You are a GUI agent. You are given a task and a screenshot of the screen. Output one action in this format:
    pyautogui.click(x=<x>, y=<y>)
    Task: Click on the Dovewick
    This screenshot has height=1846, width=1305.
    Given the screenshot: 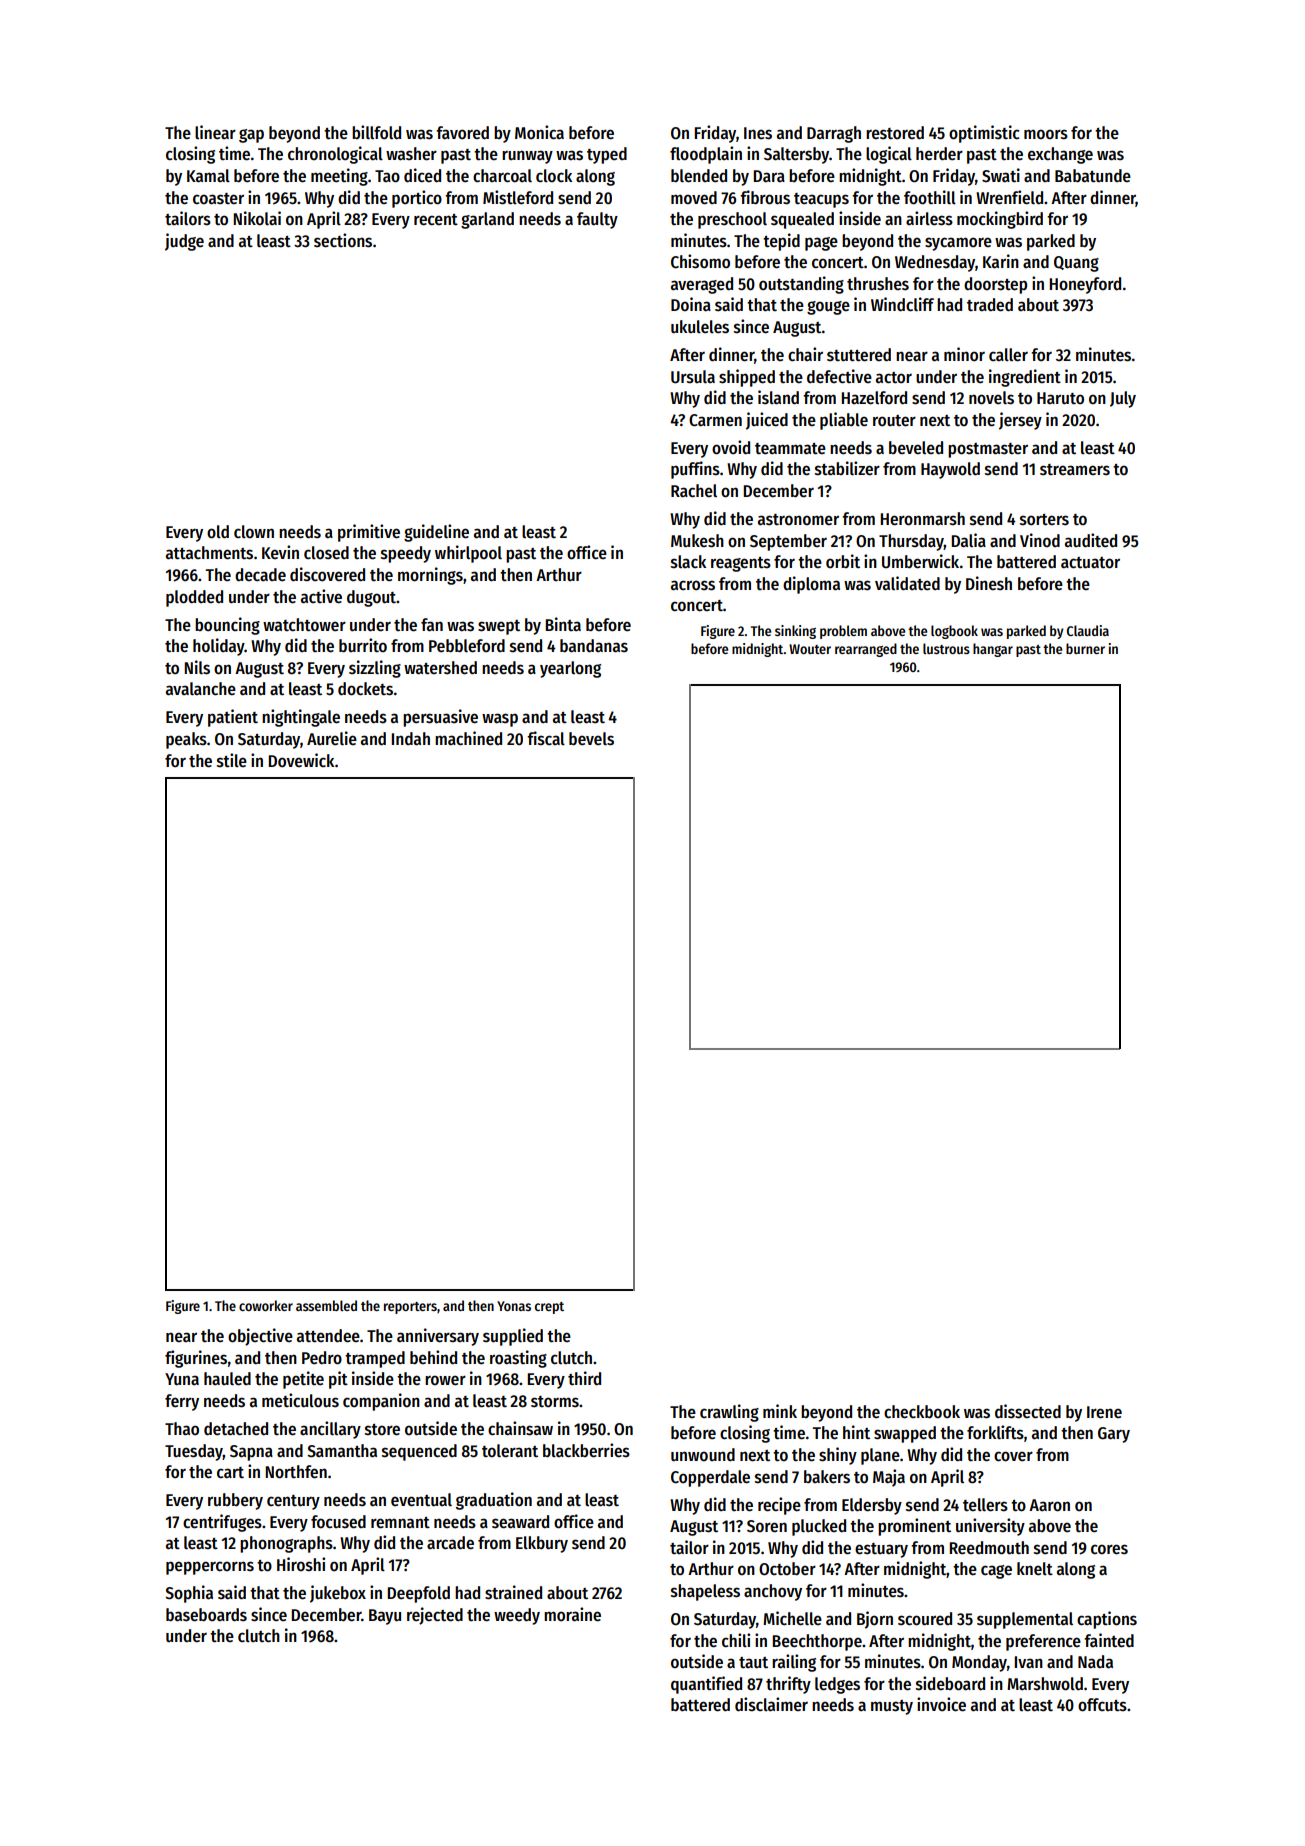 What is the action you would take?
    pyautogui.click(x=301, y=760)
